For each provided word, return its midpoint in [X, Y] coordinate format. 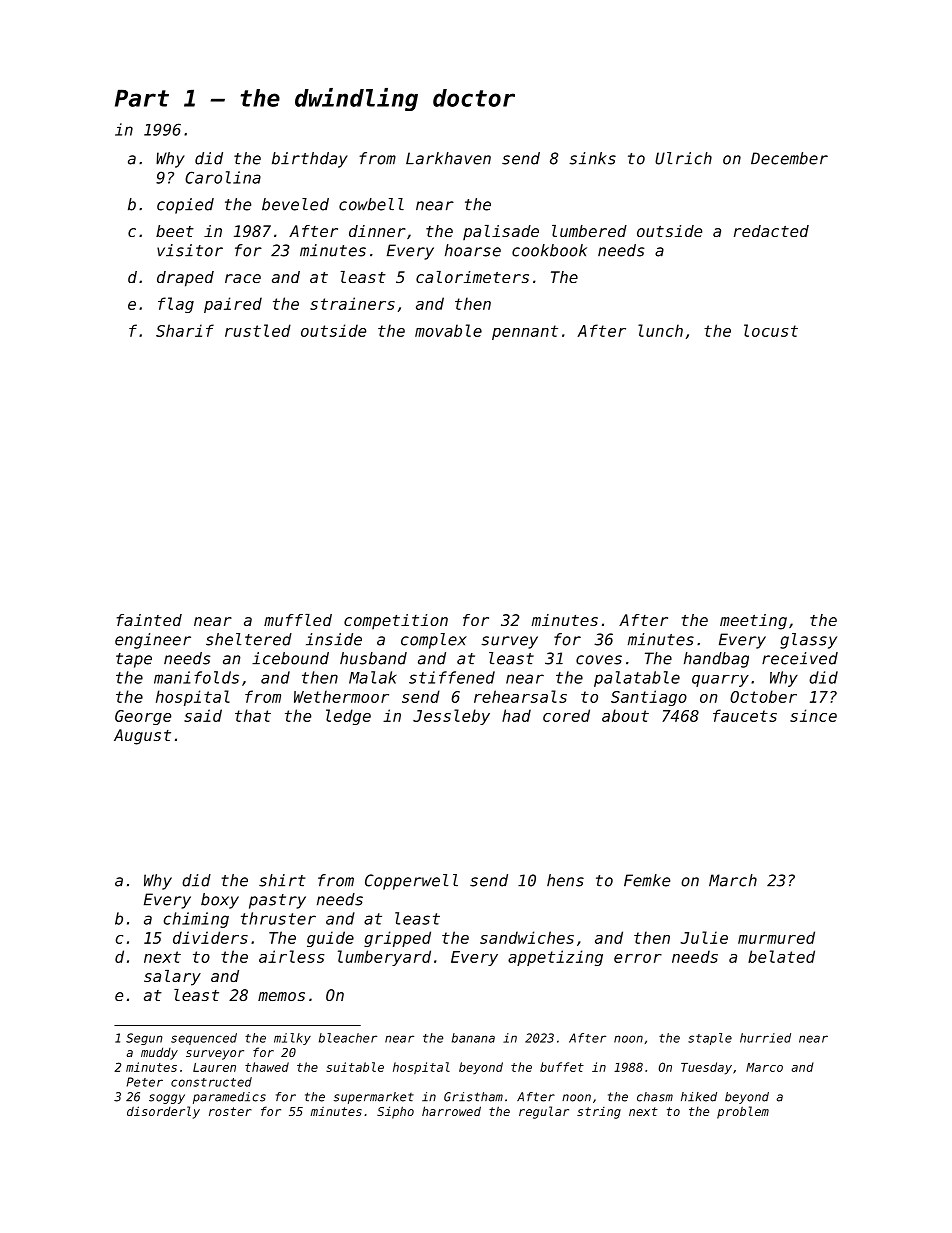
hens [565, 880]
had [516, 715]
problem [743, 1112]
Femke [647, 880]
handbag [716, 660]
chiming [196, 920]
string [599, 1113]
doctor [474, 98]
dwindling [356, 99]
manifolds [196, 677]
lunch [660, 330]
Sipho [395, 1112]
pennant [525, 332]
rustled [258, 330]
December [789, 158]
